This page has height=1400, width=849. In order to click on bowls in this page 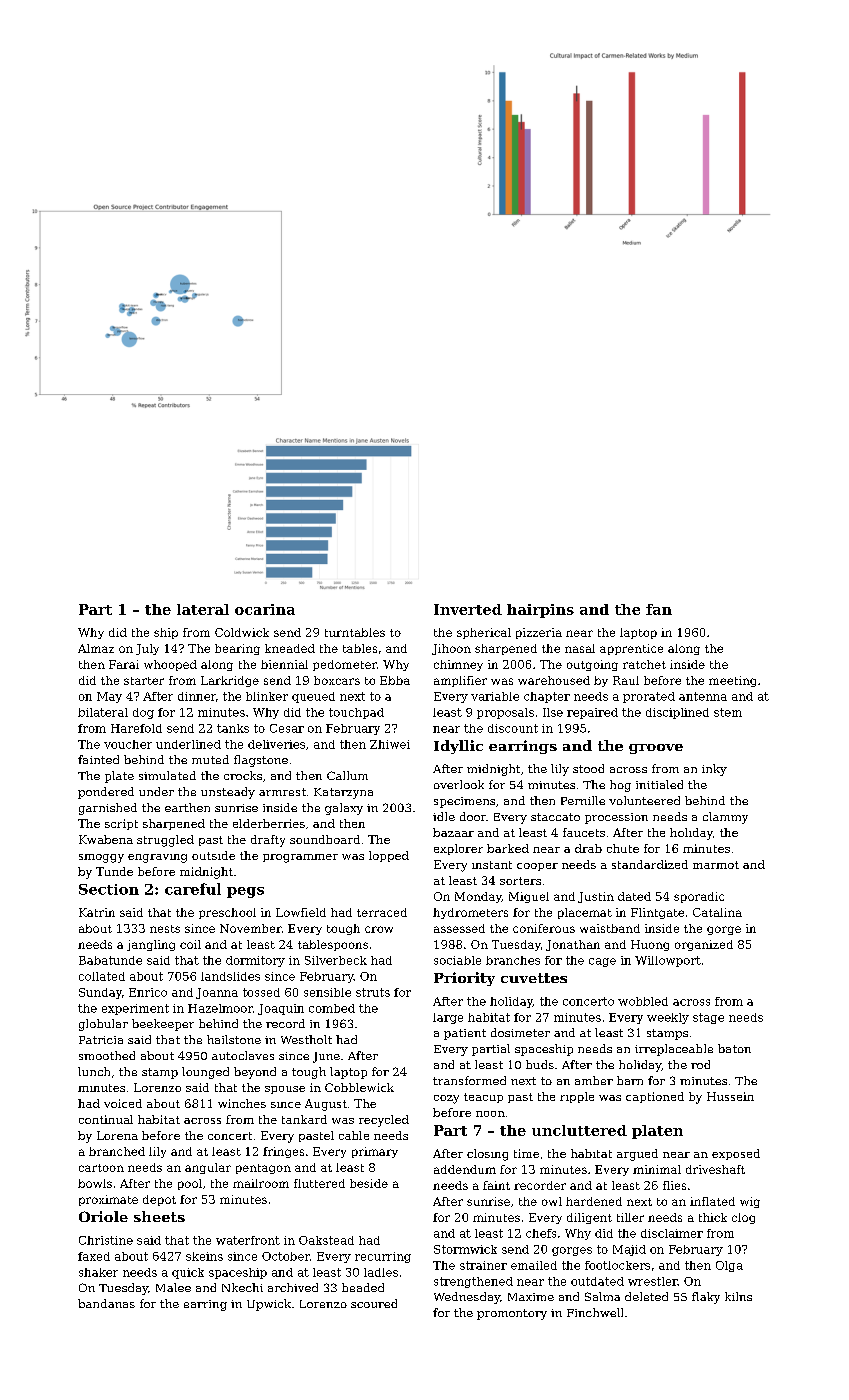, I will do `click(95, 1183)`.
